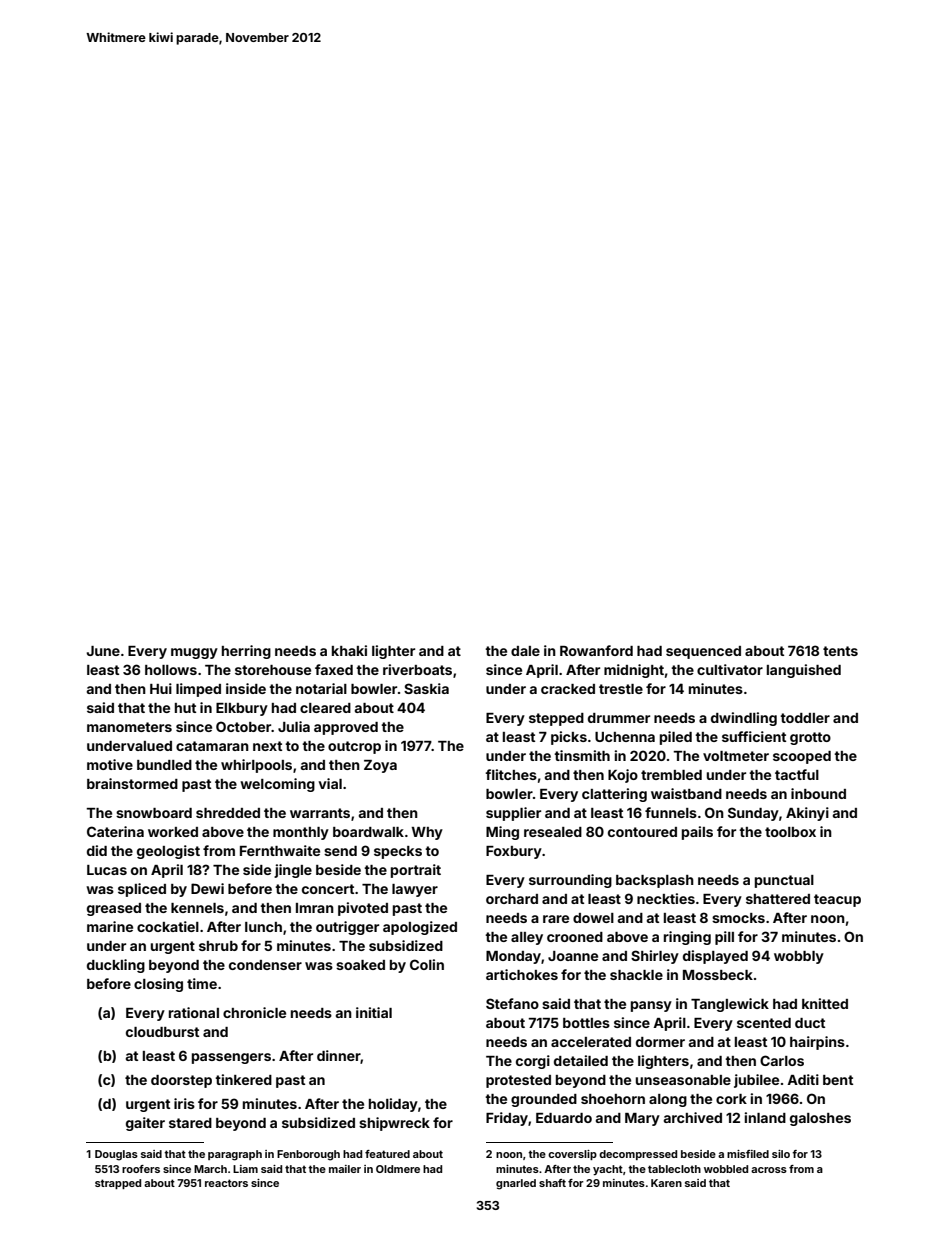 The width and height of the document is (952, 1233). Describe the element at coordinates (516, 1184) in the document. I see `gnarled` at that location.
